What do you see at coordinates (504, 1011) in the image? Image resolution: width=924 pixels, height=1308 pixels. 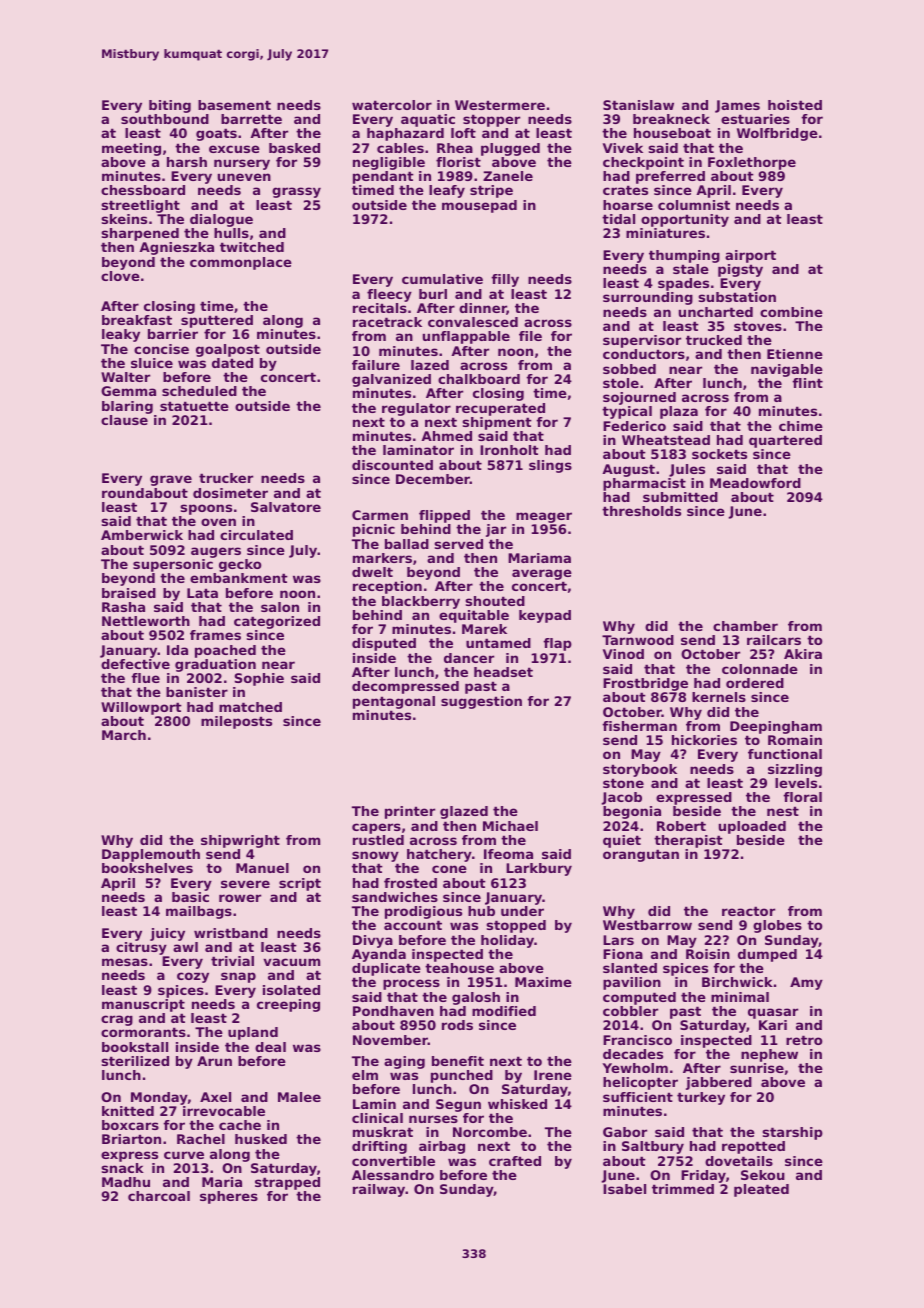 I see `modified` at bounding box center [504, 1011].
